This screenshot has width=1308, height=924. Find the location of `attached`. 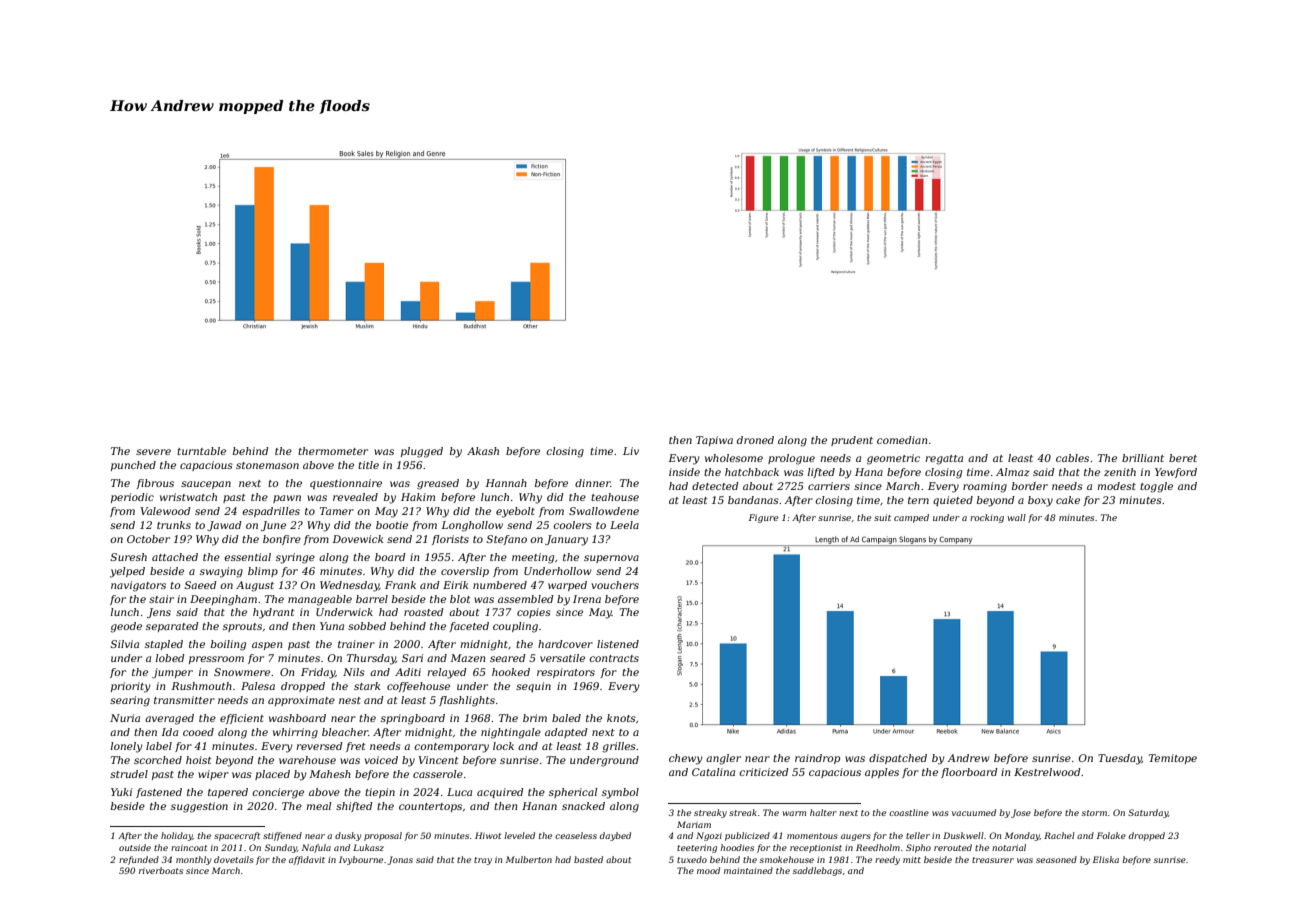

attached is located at coordinates (175, 557).
